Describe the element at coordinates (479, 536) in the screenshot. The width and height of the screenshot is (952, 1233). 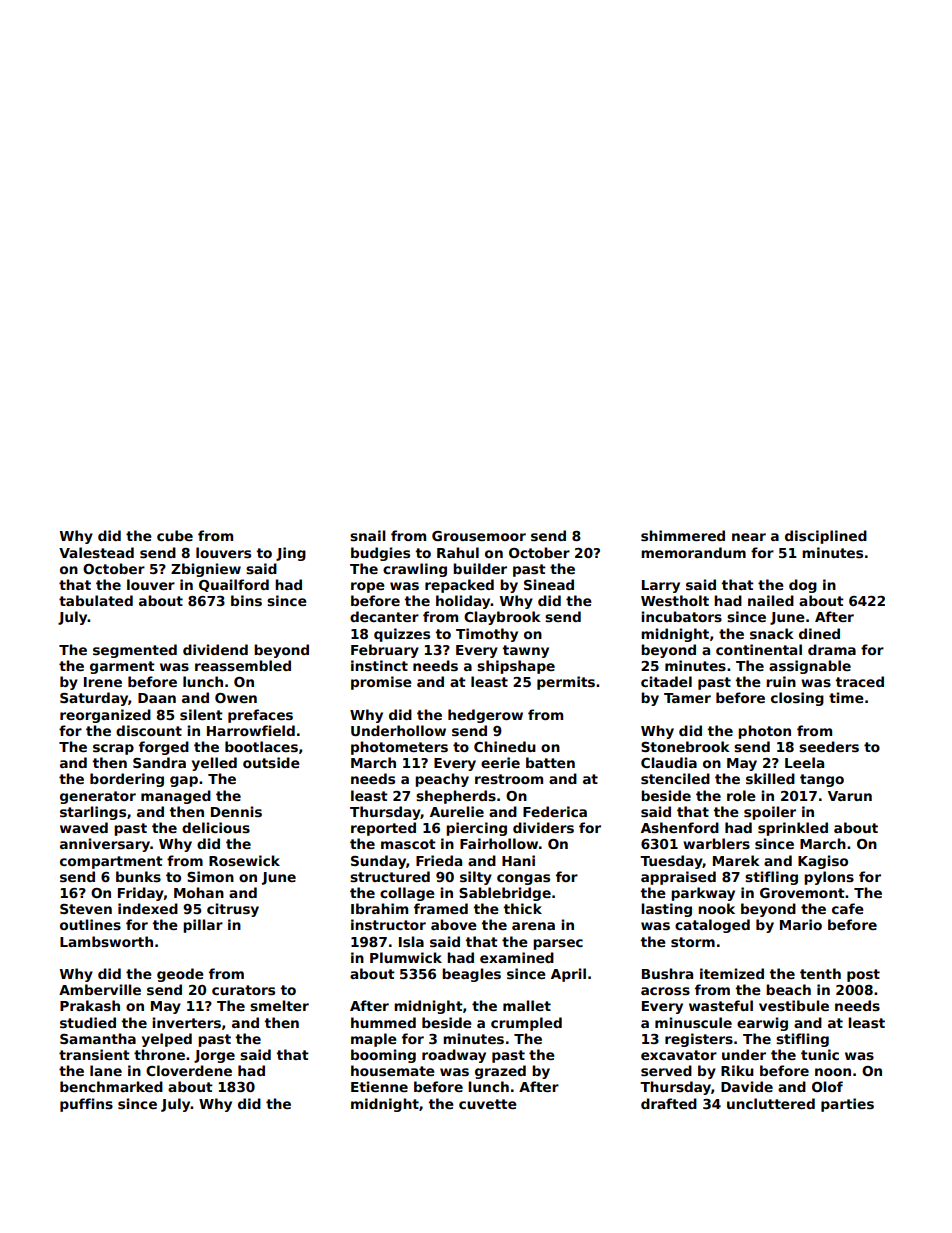
I see `Grousemoor` at that location.
